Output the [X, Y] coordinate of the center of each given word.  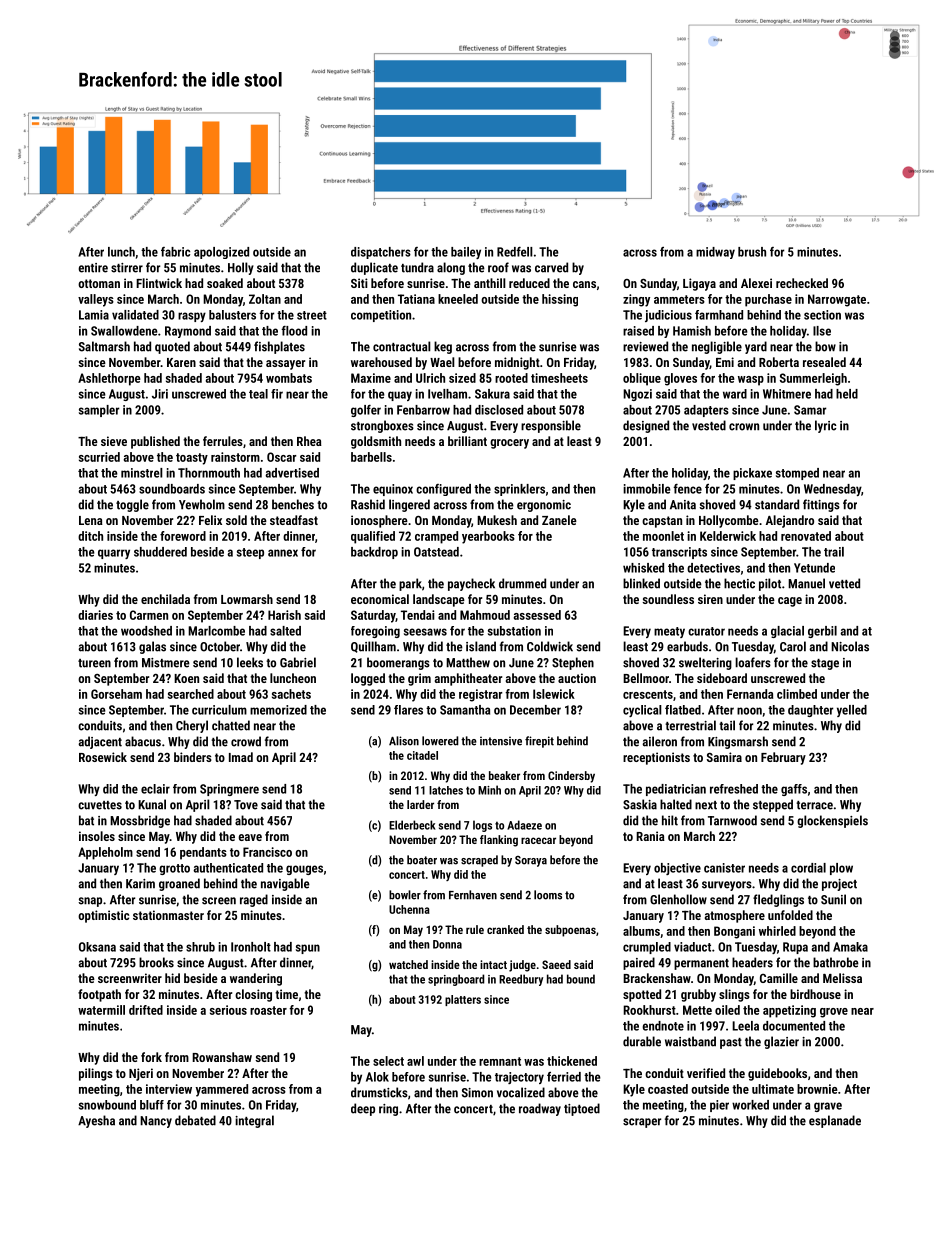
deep [363, 1109]
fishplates [279, 347]
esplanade [835, 1121]
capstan [662, 522]
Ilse [822, 331]
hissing [560, 300]
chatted [231, 725]
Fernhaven [473, 895]
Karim [140, 884]
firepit [539, 742]
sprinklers [519, 490]
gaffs [794, 790]
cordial [808, 868]
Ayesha [96, 1121]
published [155, 442]
